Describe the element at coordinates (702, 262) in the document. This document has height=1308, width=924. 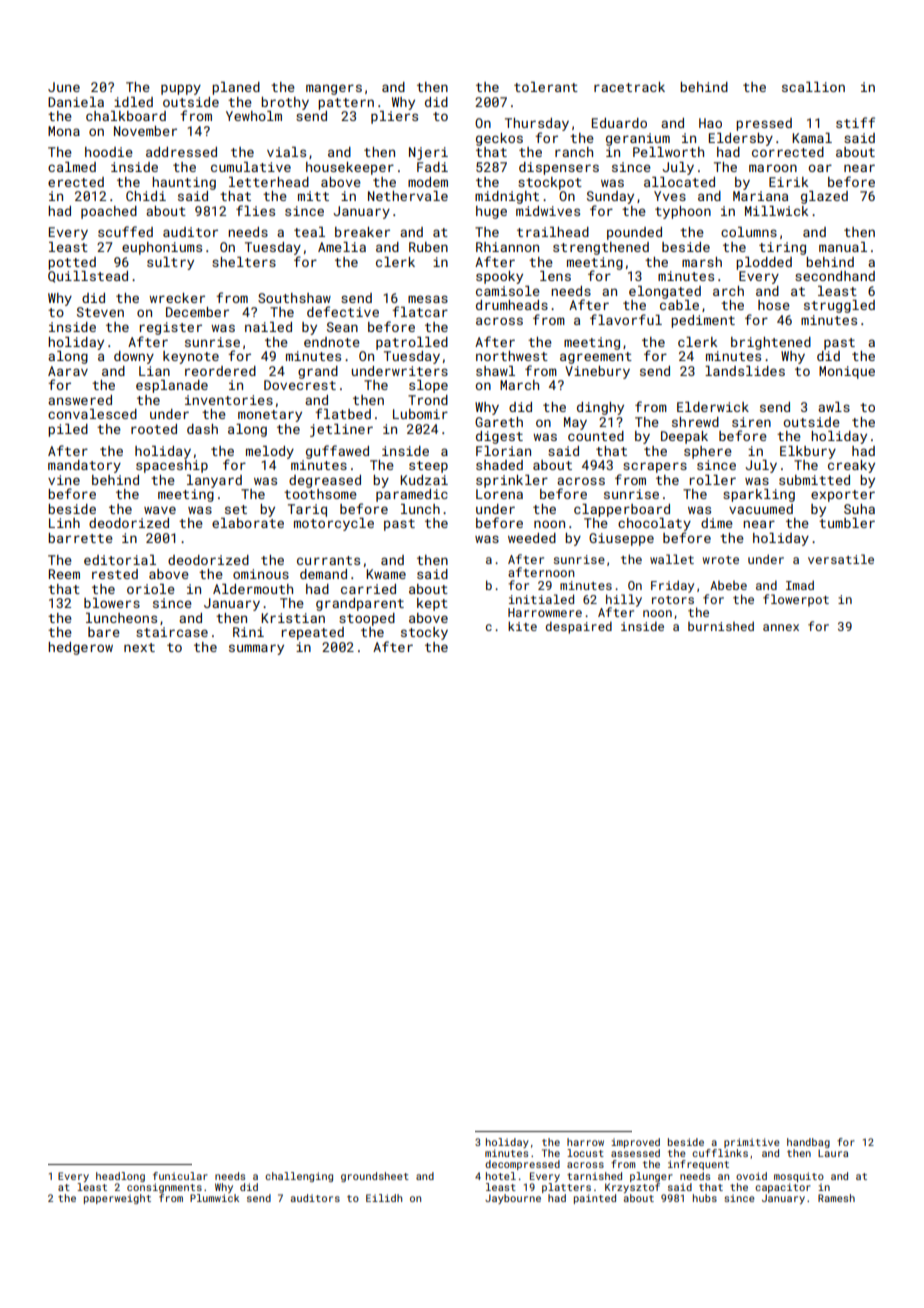
I see `marsh` at that location.
